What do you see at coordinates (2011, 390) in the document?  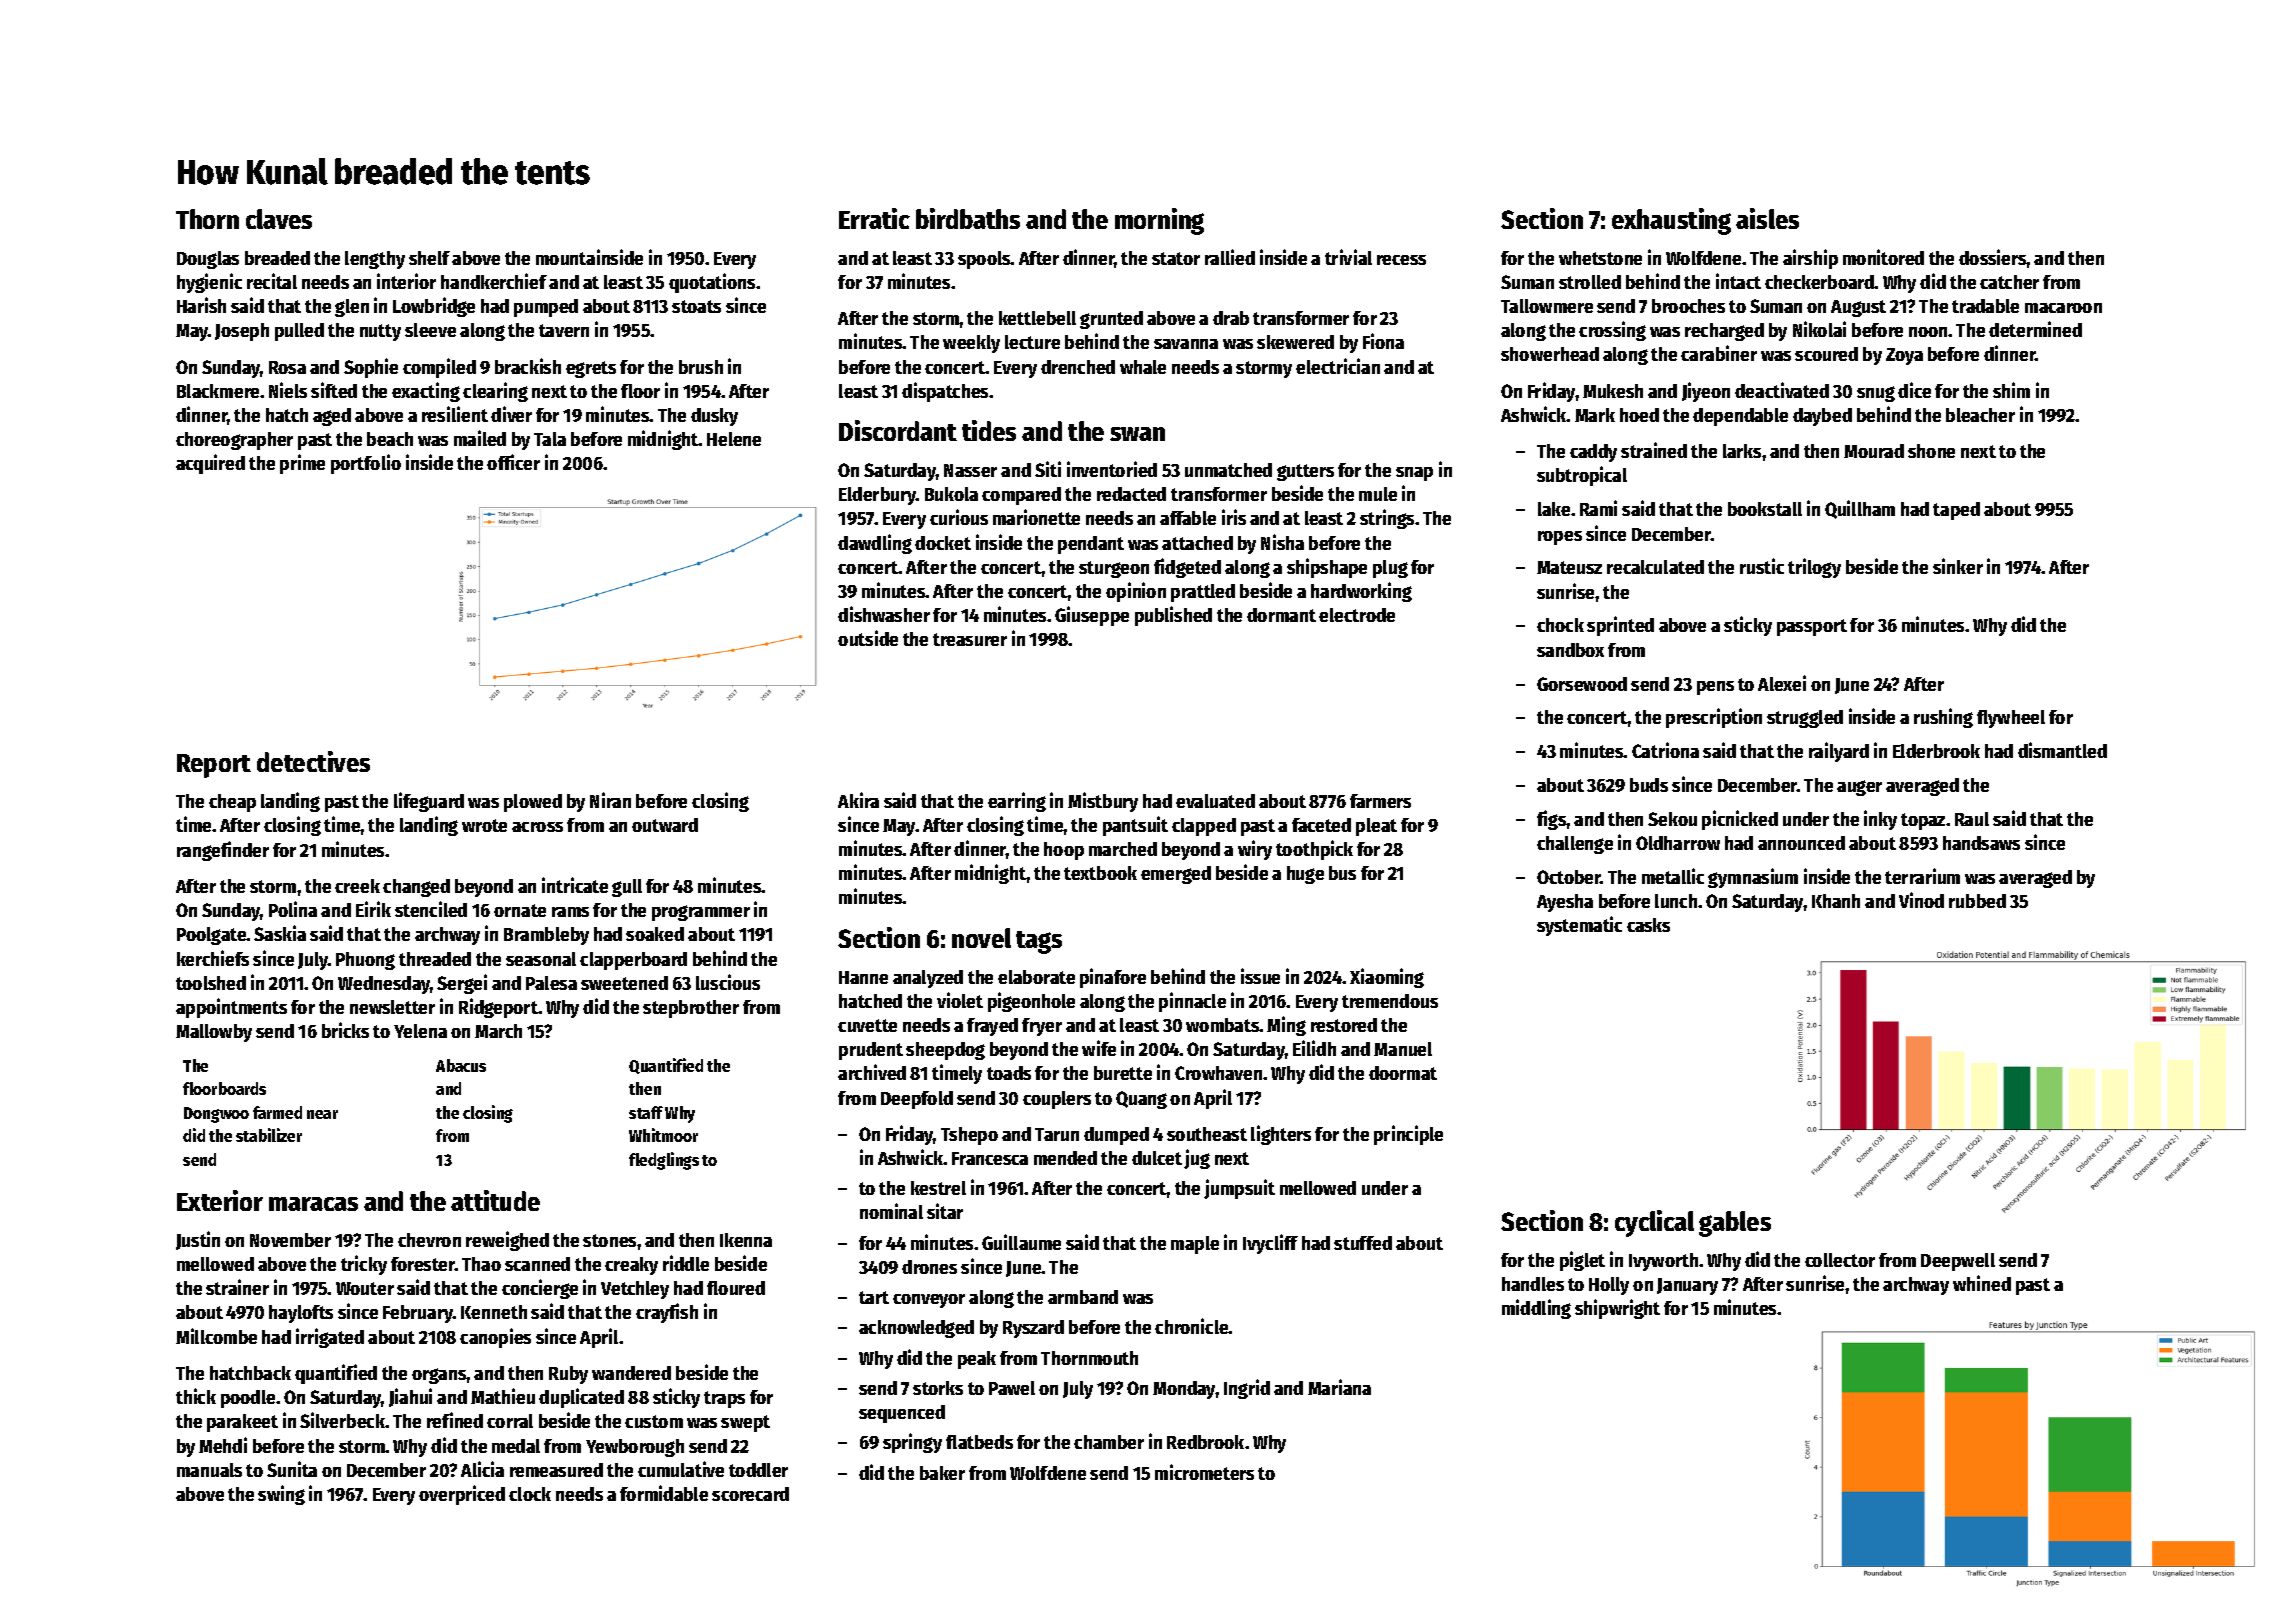 I see `shim` at bounding box center [2011, 390].
